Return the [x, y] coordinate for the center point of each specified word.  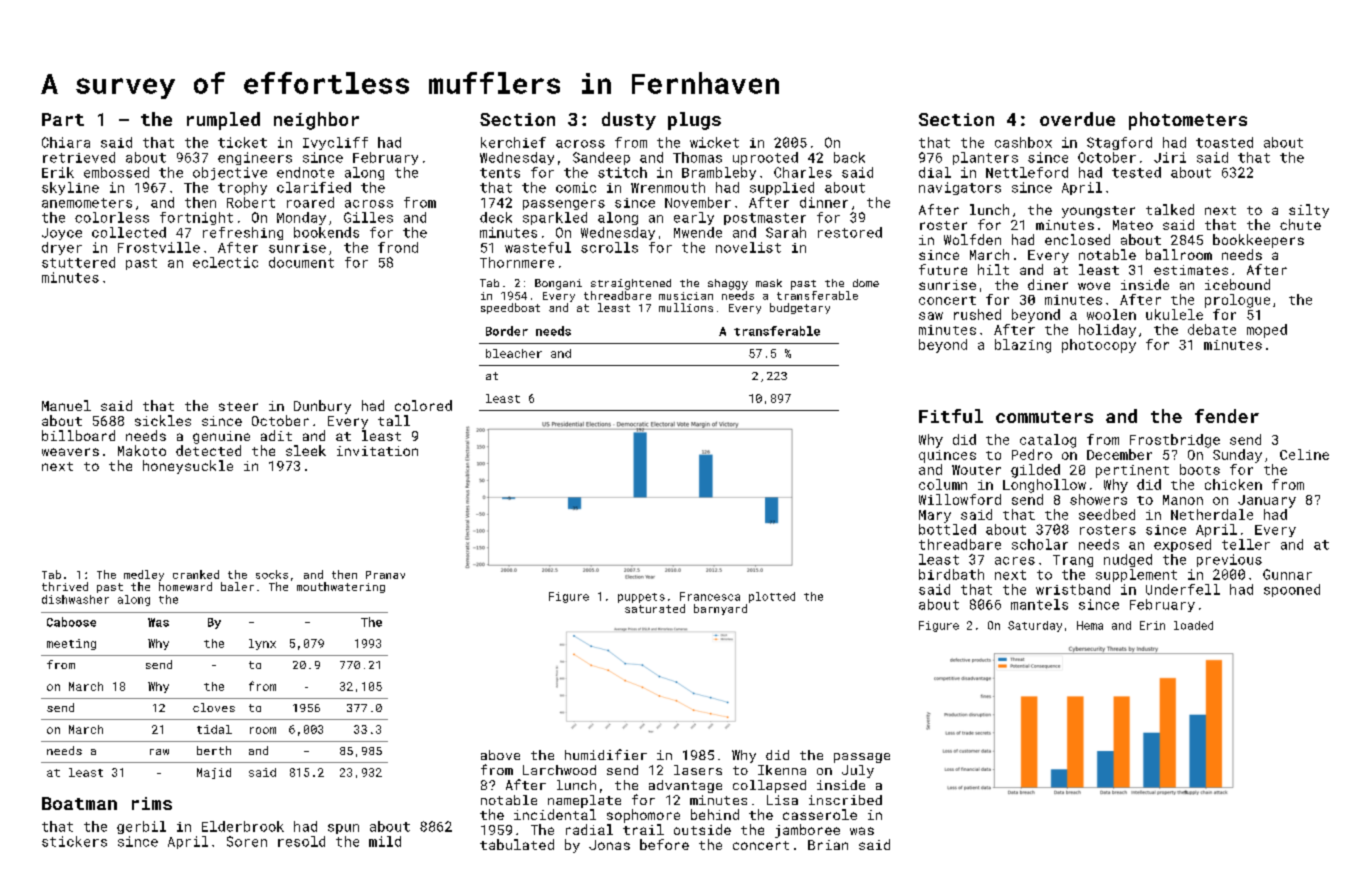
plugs [694, 121]
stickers [74, 841]
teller [1246, 544]
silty [1309, 211]
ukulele [1174, 314]
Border [507, 331]
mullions [686, 307]
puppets [641, 598]
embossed [116, 172]
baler [237, 586]
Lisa [782, 800]
